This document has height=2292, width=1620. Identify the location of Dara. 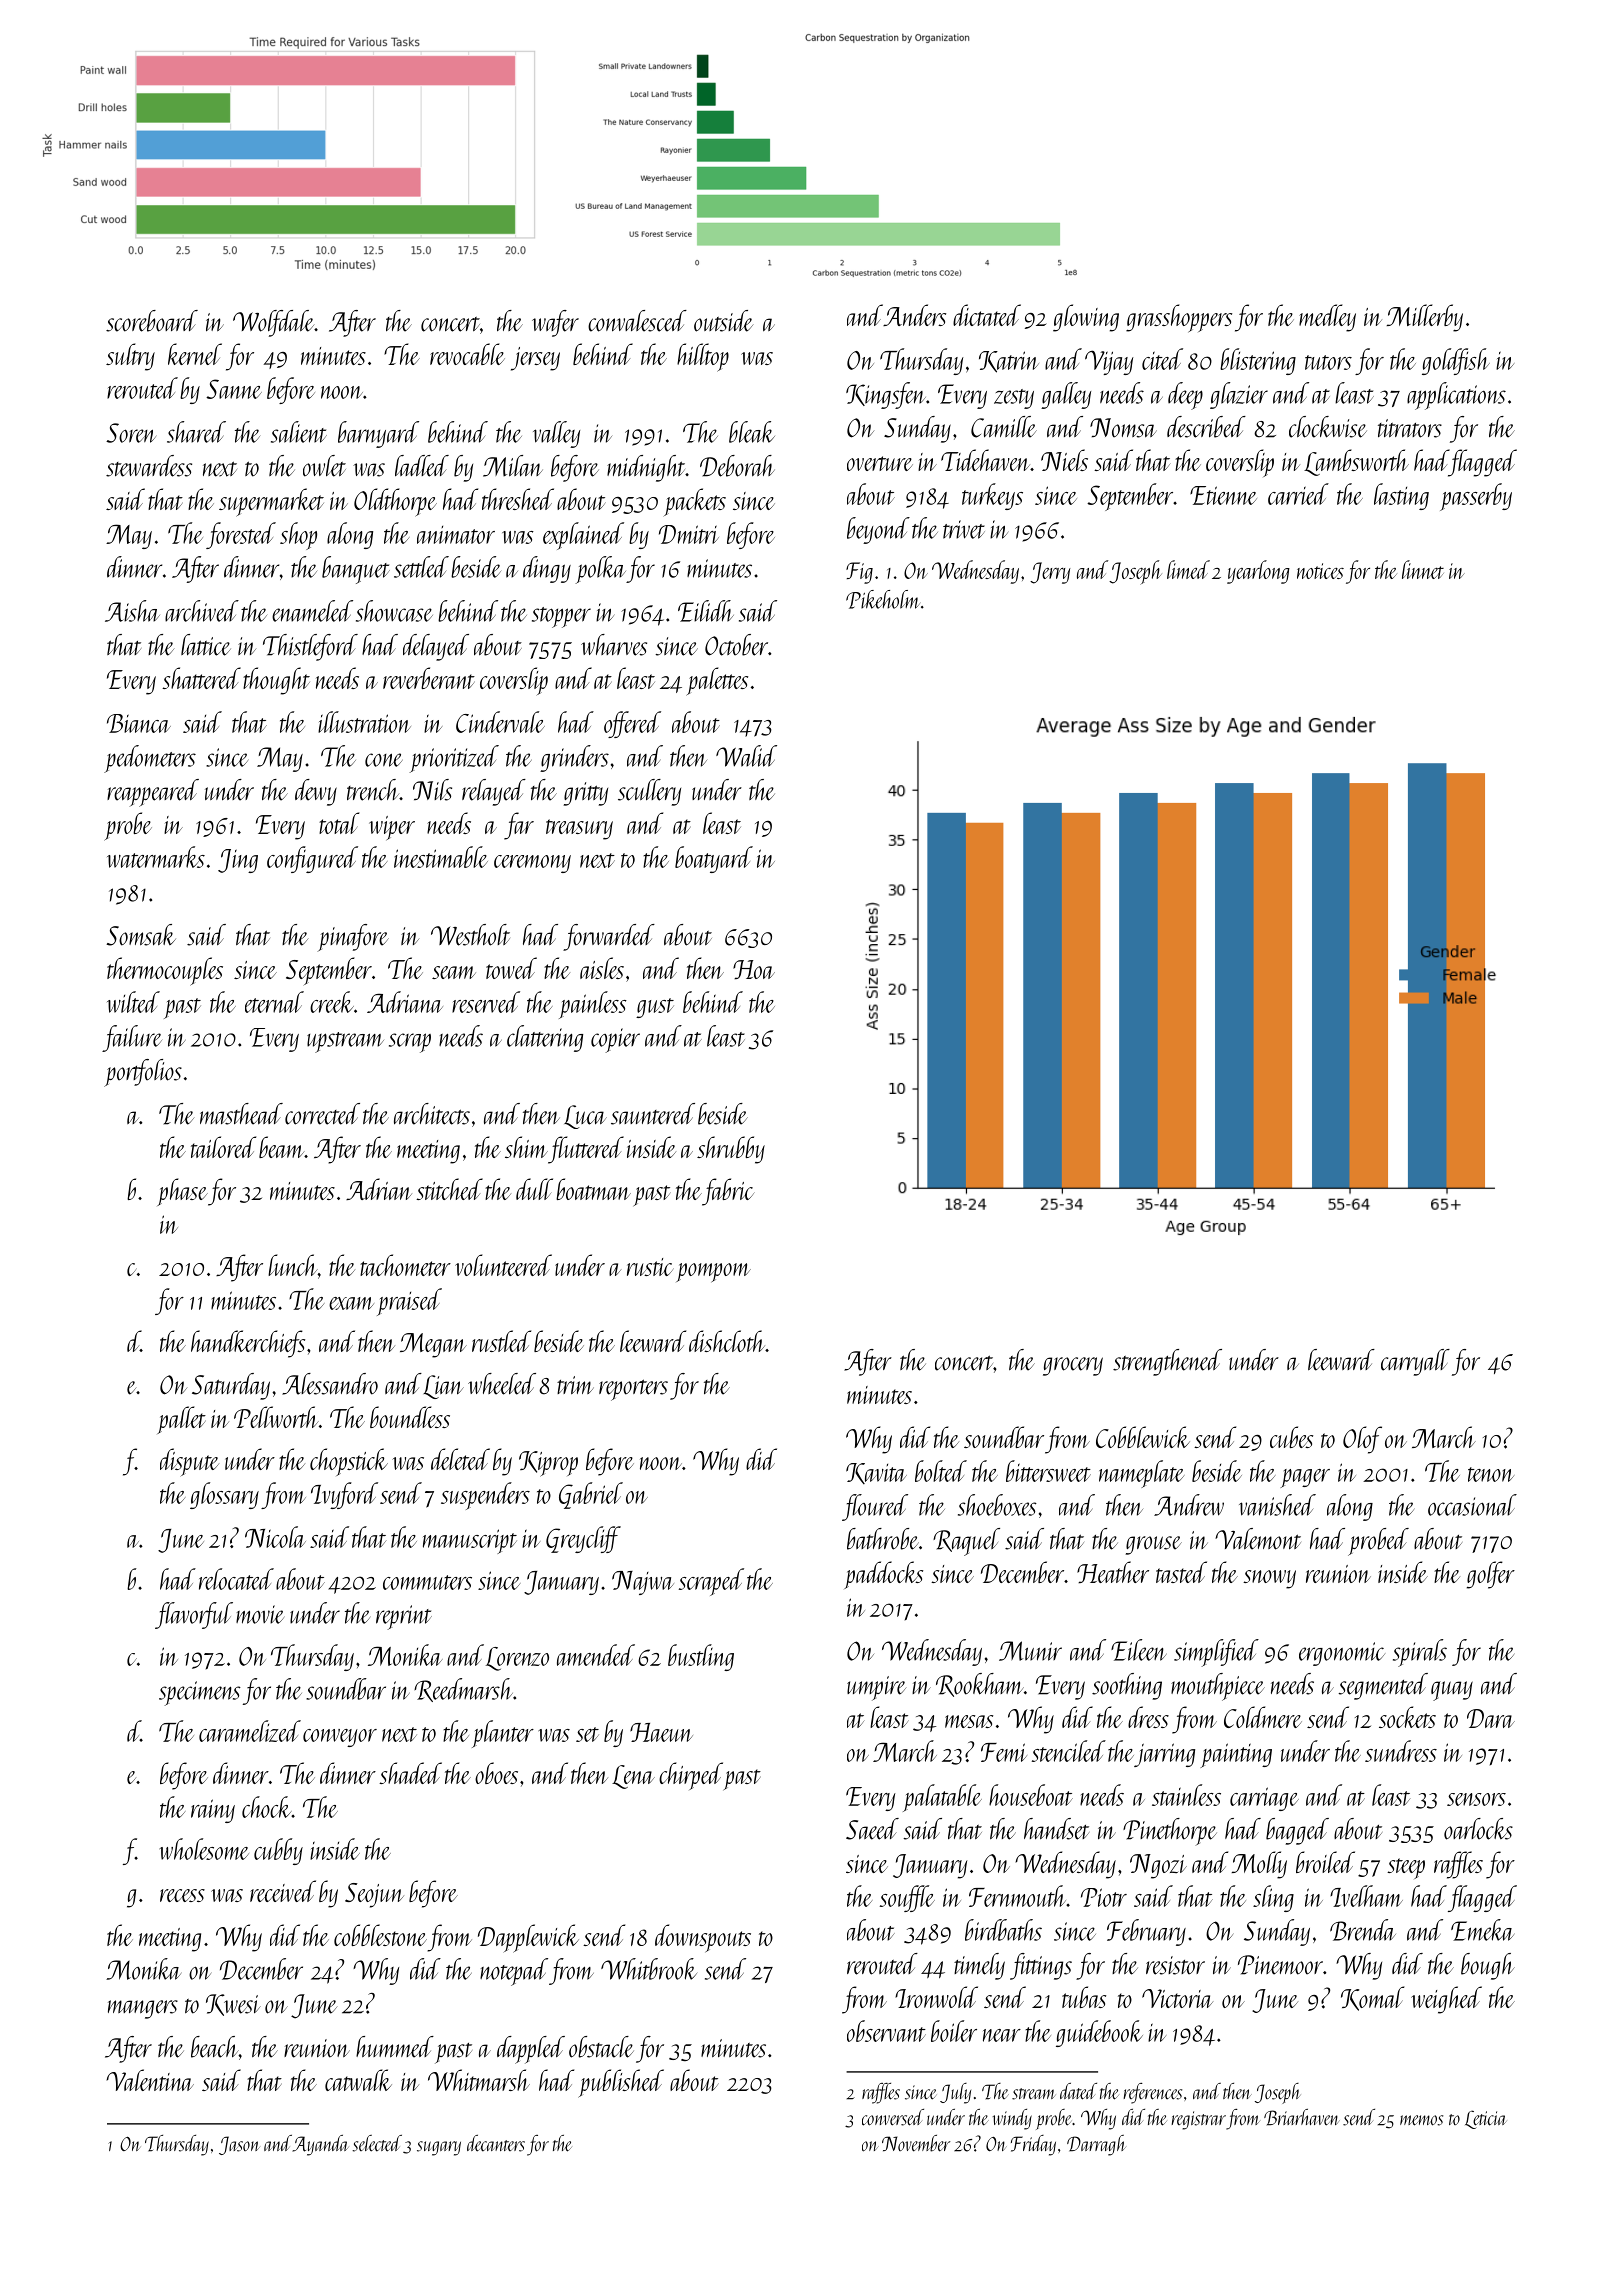
(1491, 1718).
